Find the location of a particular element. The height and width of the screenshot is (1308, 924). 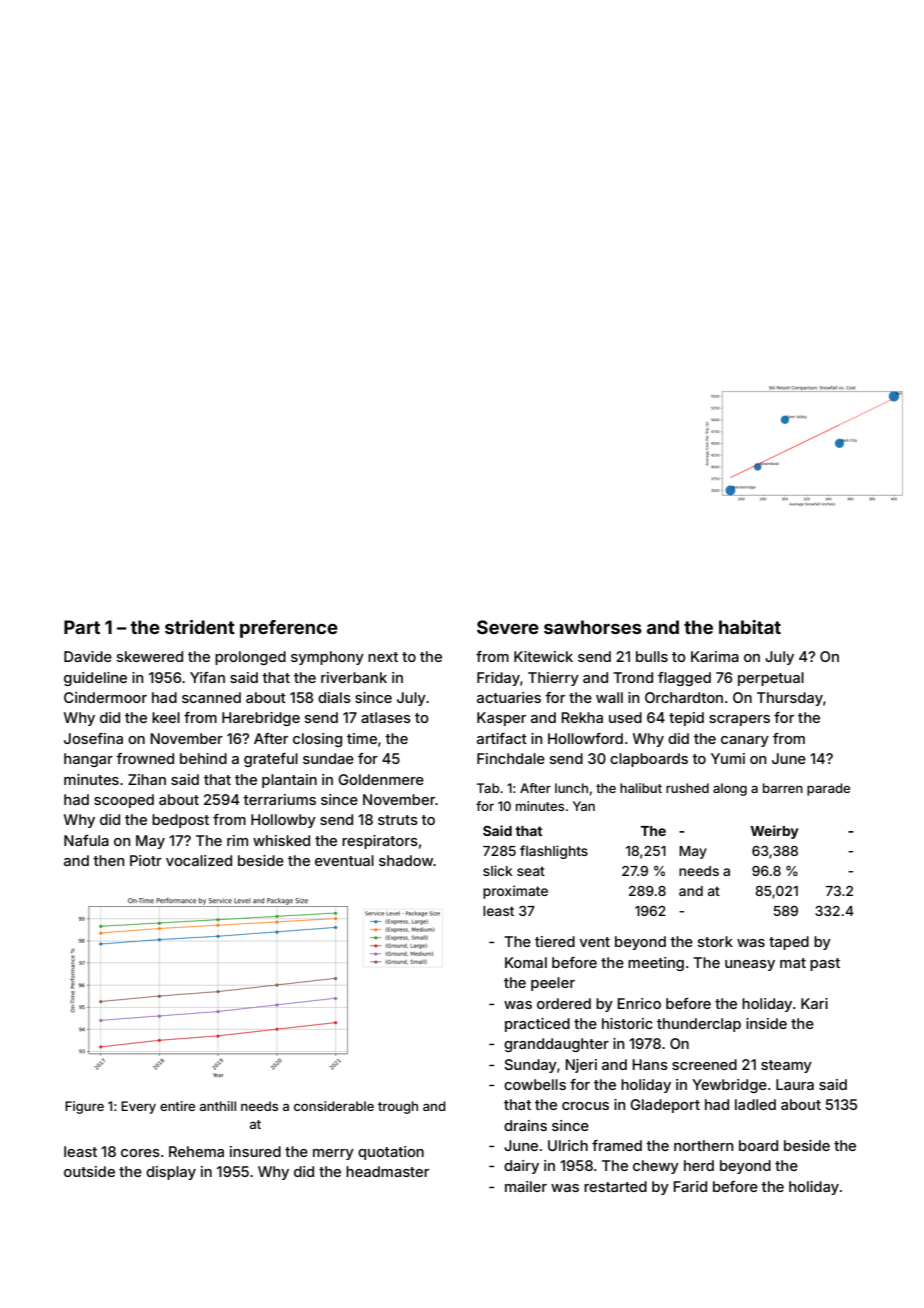

perpetual is located at coordinates (771, 679).
